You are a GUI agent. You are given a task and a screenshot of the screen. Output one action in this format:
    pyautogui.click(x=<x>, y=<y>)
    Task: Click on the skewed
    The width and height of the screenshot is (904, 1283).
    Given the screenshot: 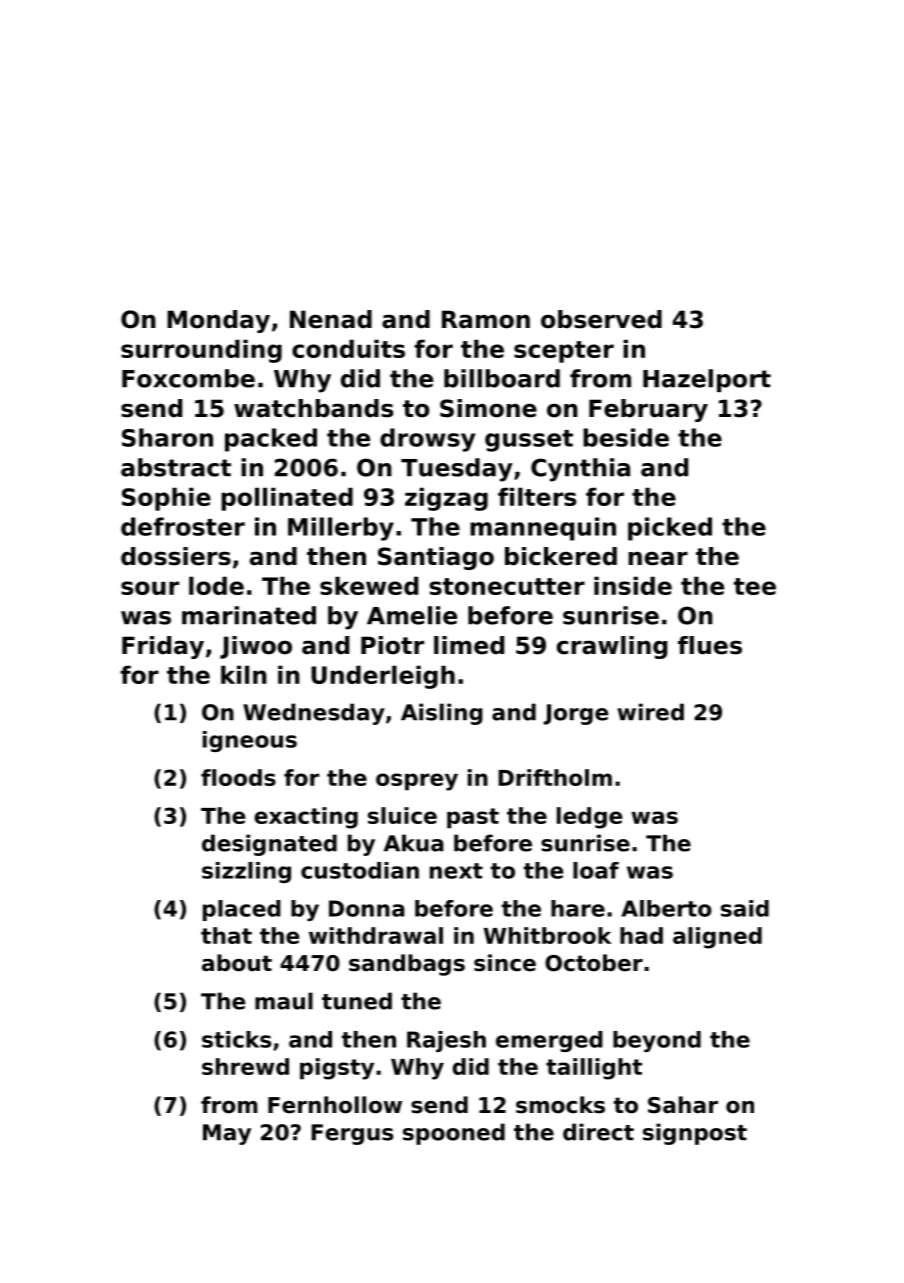 What is the action you would take?
    pyautogui.click(x=369, y=585)
